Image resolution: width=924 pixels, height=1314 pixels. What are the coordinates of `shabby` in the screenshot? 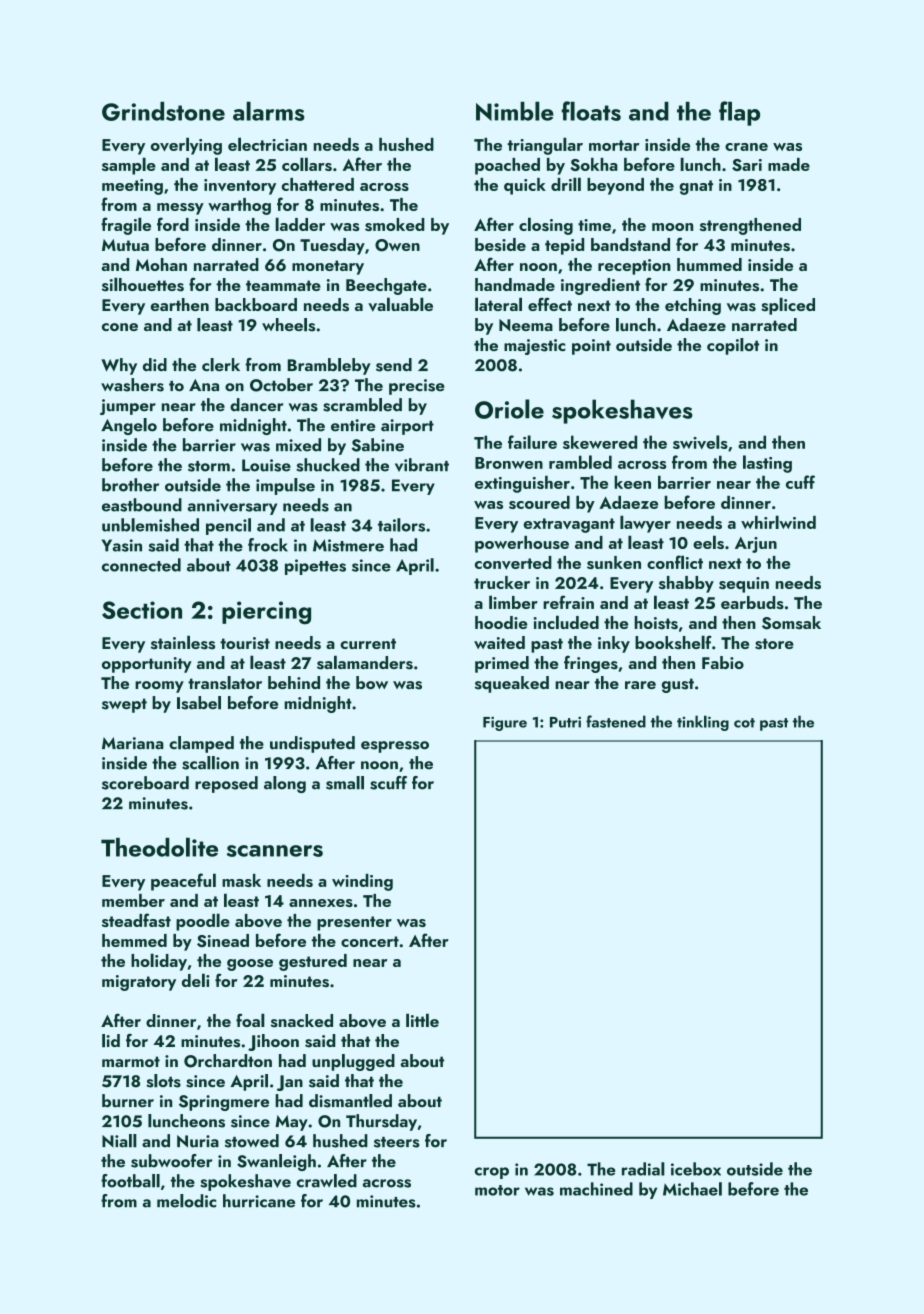 It's located at (686, 584).
